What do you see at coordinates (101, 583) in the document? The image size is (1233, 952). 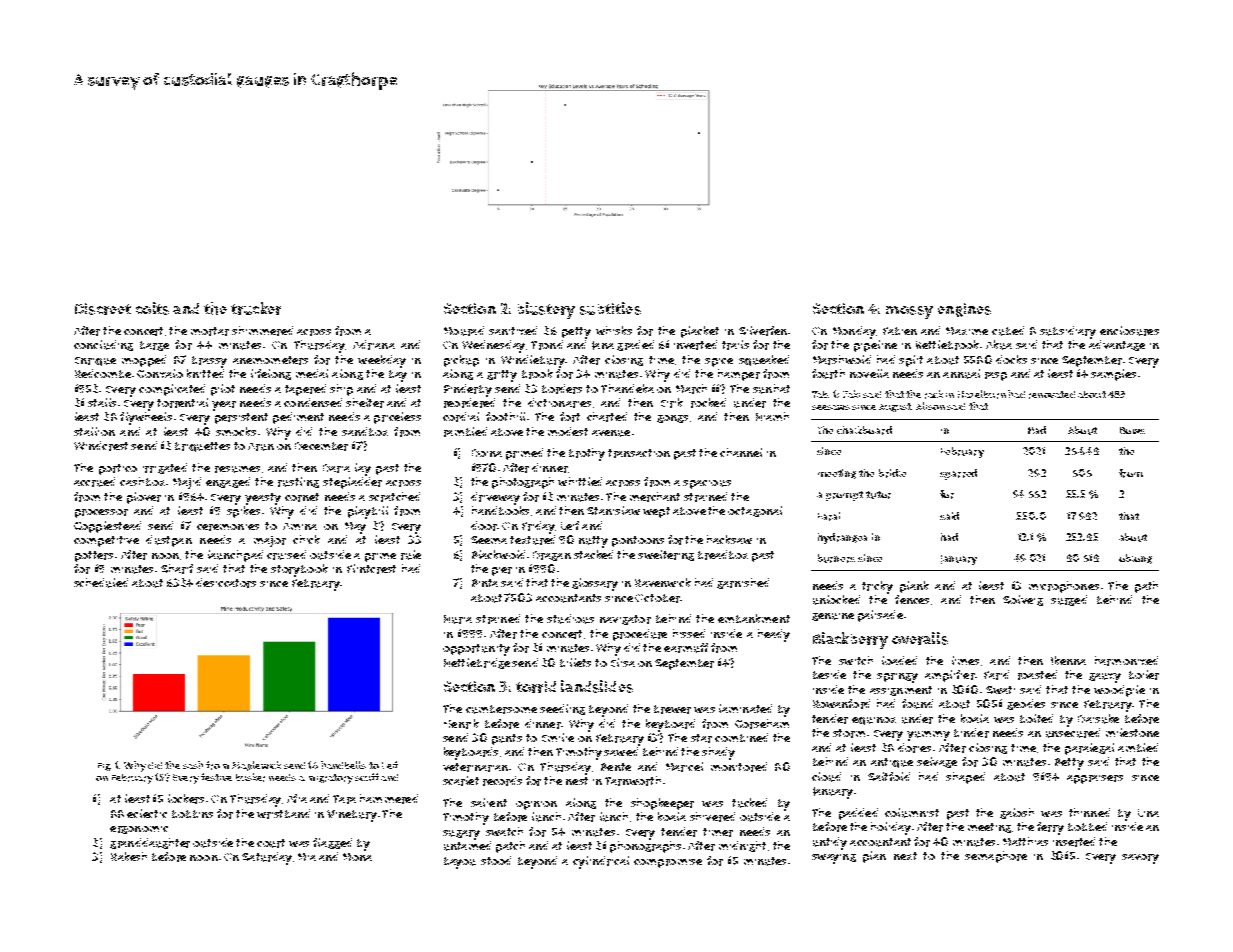 I see `scheduled` at bounding box center [101, 583].
